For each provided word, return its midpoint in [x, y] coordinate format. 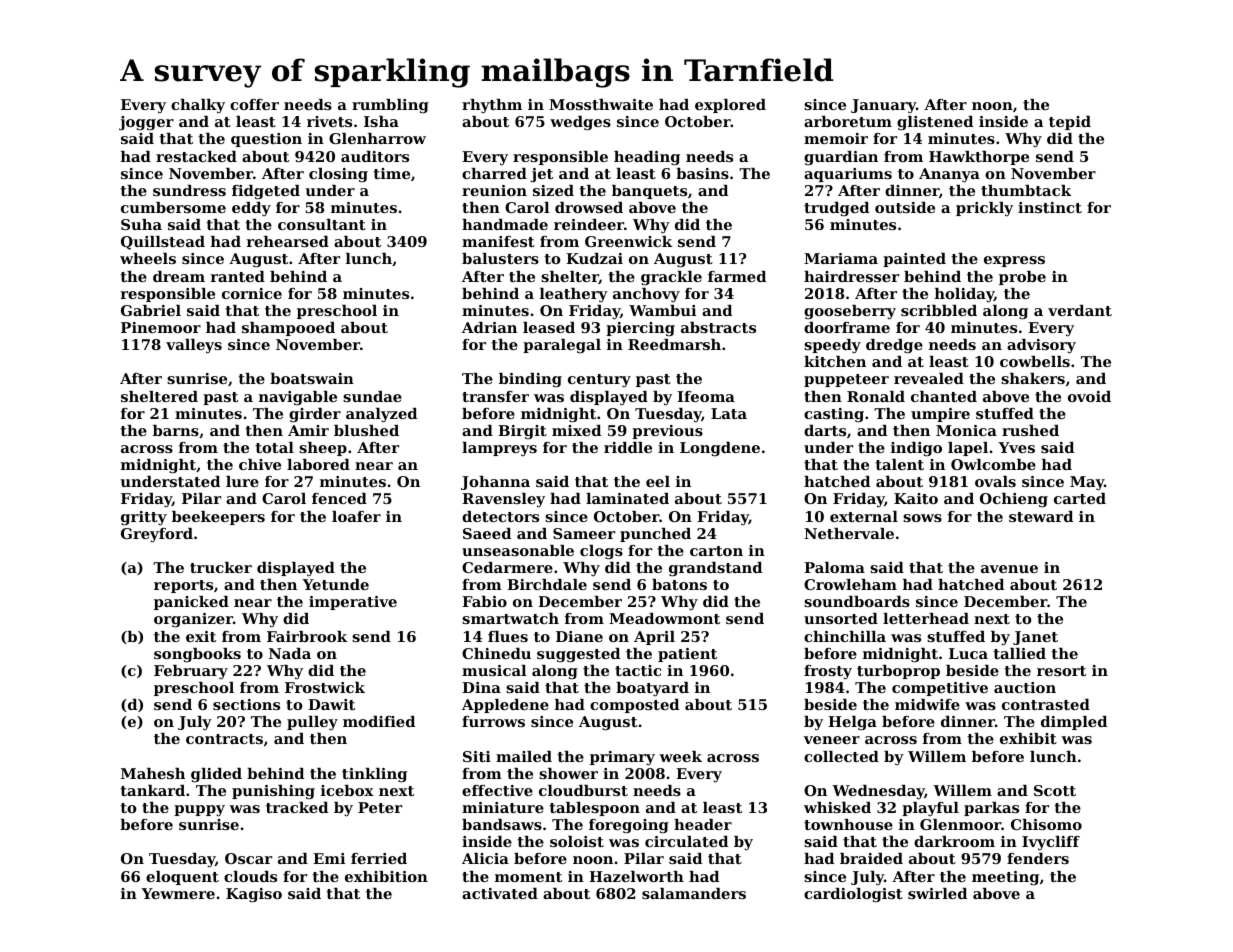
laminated [627, 498]
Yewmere [178, 893]
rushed [1030, 430]
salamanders [694, 893]
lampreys [499, 449]
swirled [937, 893]
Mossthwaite [601, 104]
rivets [329, 121]
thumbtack [1026, 190]
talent [899, 464]
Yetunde [335, 584]
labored [318, 464]
